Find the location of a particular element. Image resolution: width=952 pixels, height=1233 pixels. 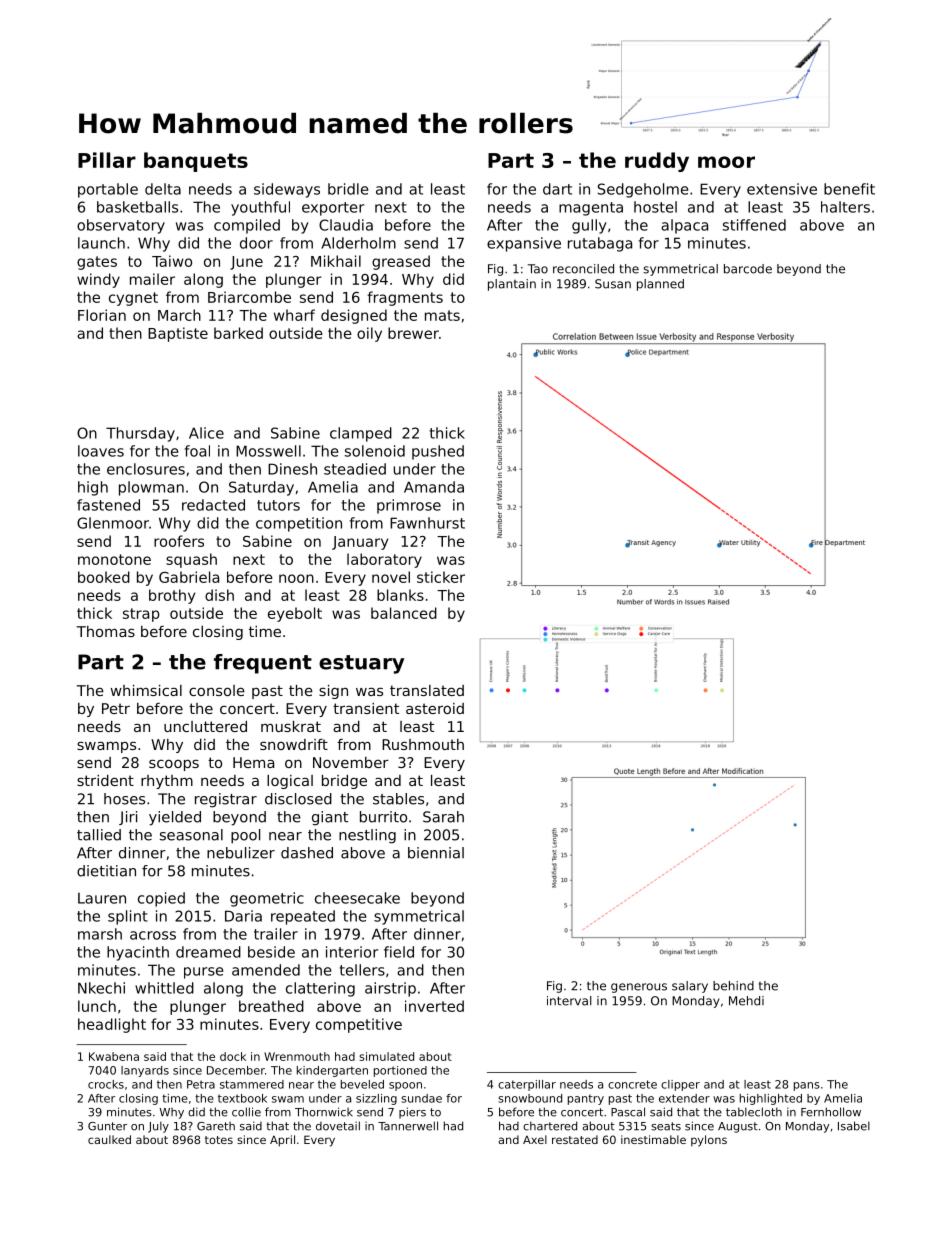

translated is located at coordinates (427, 690).
